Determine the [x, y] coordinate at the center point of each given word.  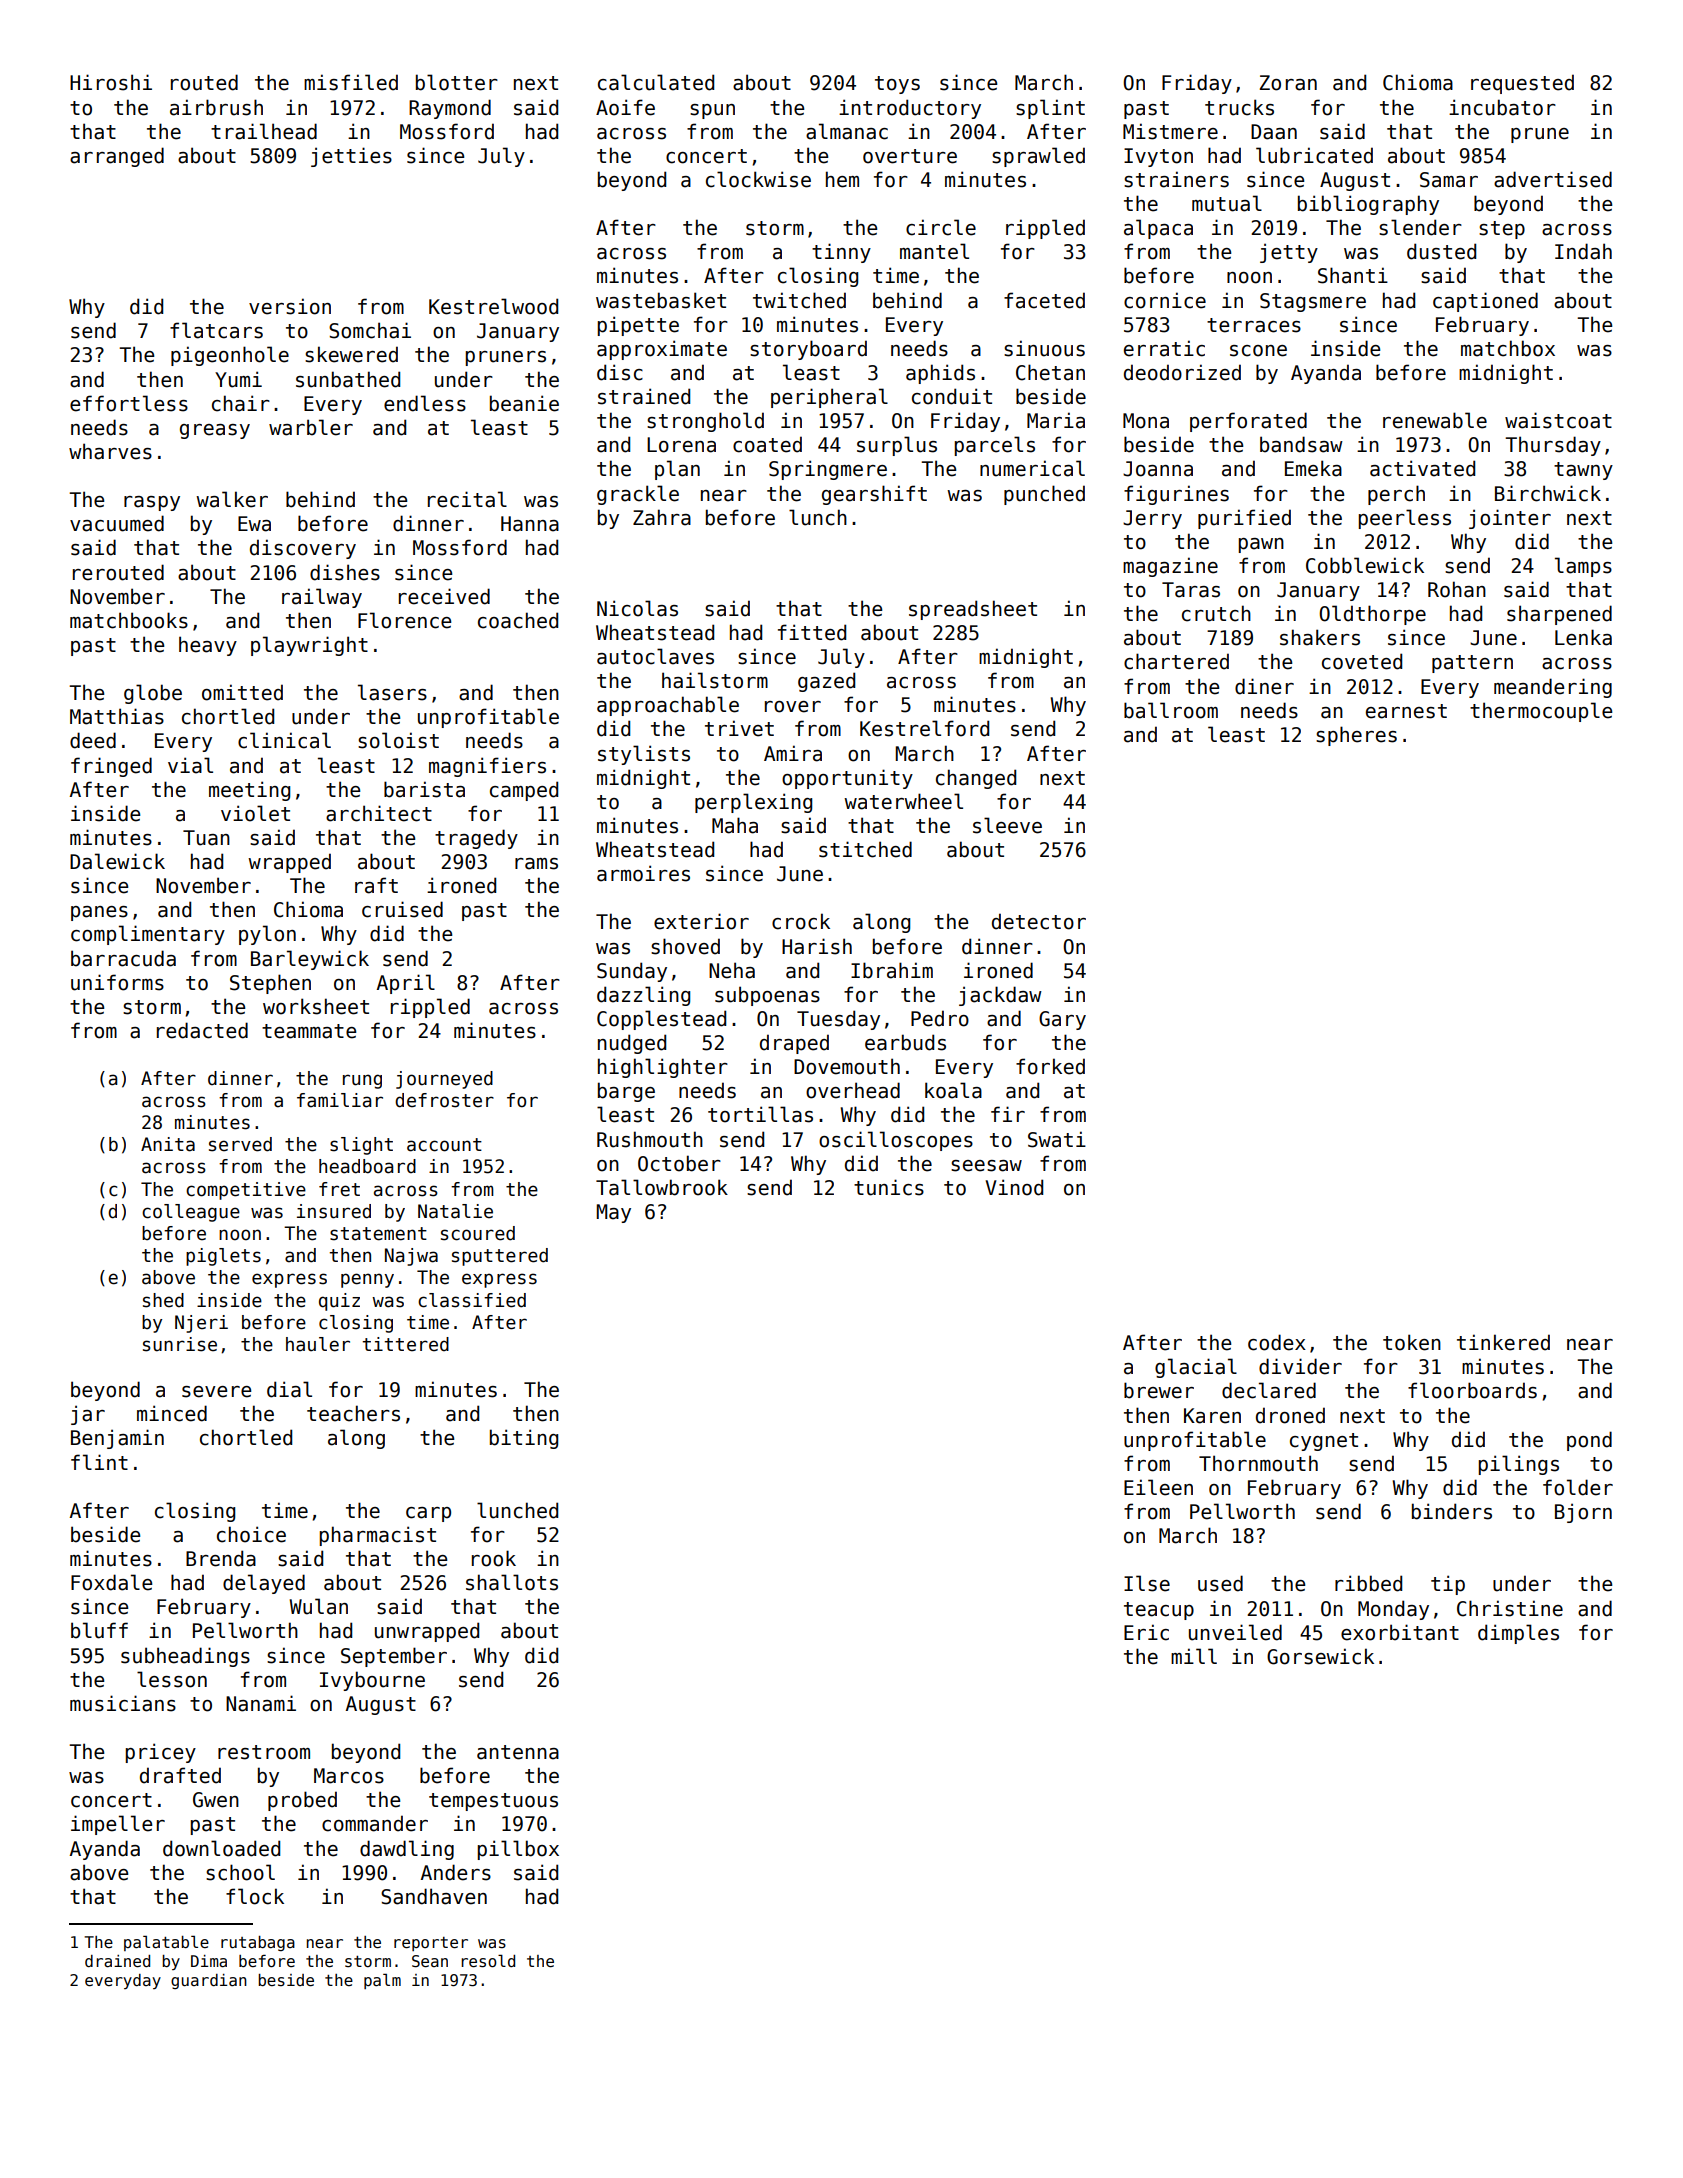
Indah [1583, 251]
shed [163, 1300]
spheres [1356, 736]
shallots [512, 1582]
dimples [1518, 1634]
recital [467, 499]
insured [334, 1211]
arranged [117, 157]
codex [1277, 1342]
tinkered [1503, 1342]
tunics [889, 1187]
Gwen [216, 1800]
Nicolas [637, 608]
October [679, 1163]
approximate [662, 350]
